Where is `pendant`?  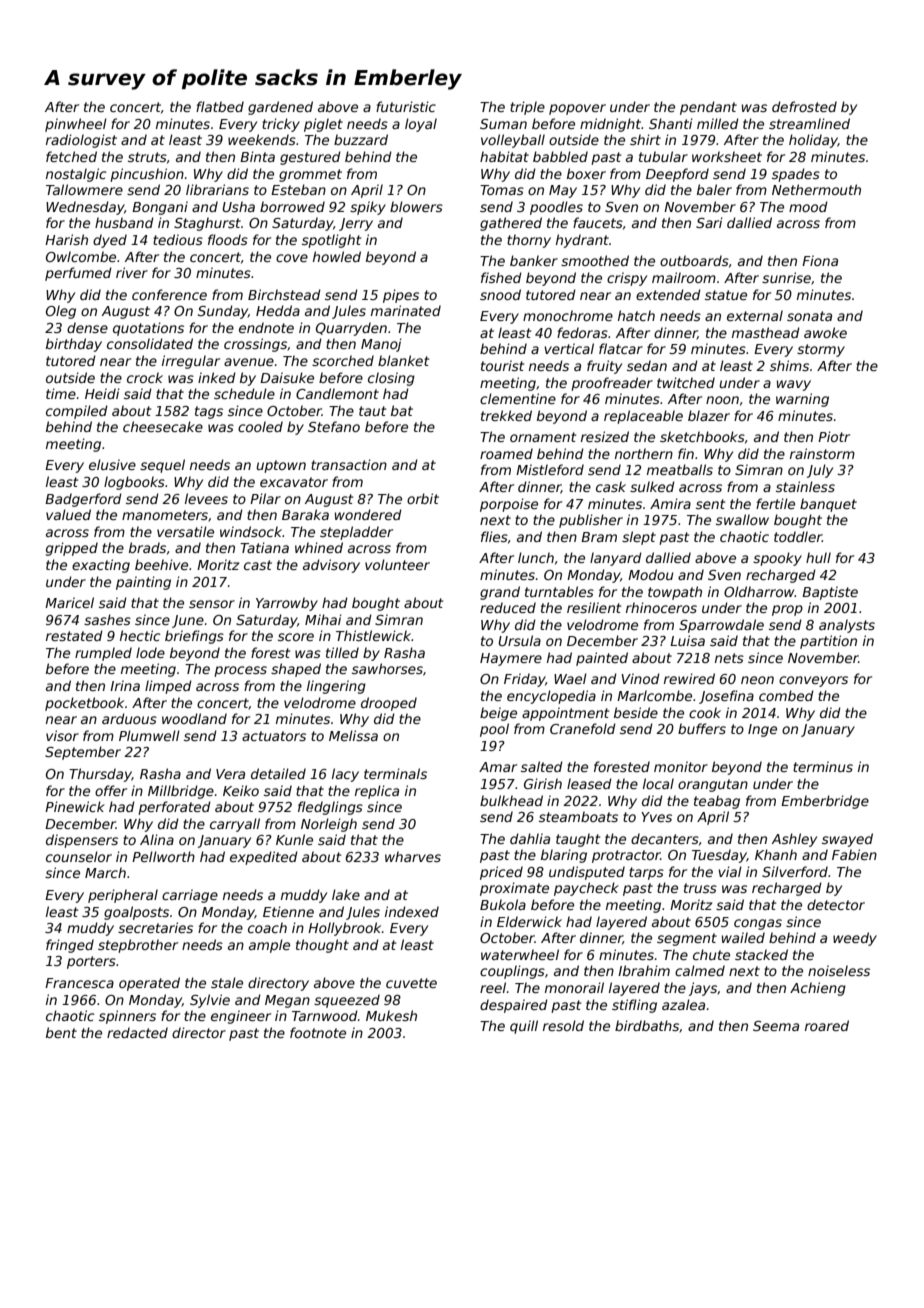
pendant is located at coordinates (708, 108).
